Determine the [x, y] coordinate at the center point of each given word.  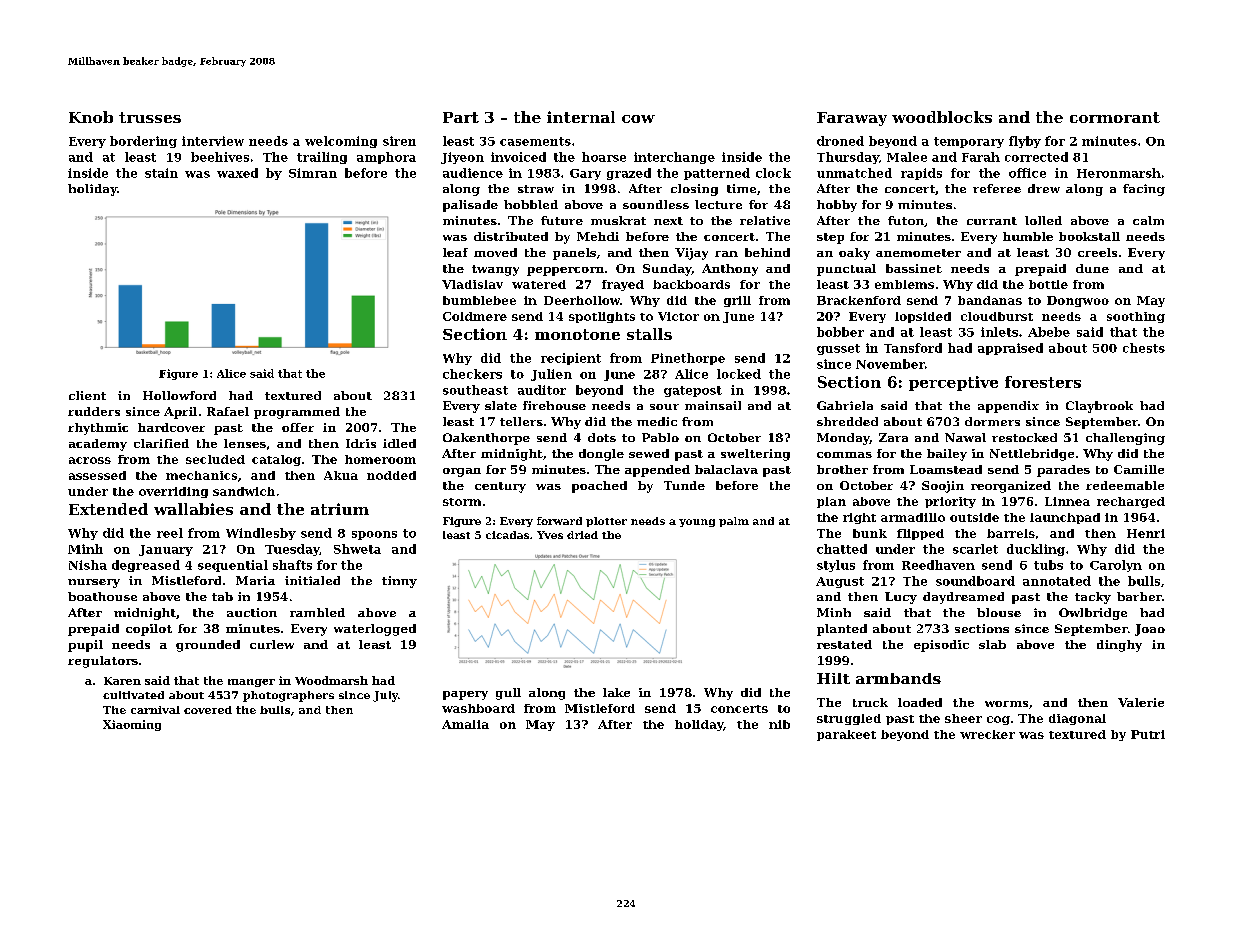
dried [582, 535]
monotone [577, 334]
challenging [1125, 439]
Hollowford [179, 395]
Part [461, 117]
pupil [85, 646]
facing [1144, 190]
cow [638, 119]
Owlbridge [1093, 614]
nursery [94, 583]
